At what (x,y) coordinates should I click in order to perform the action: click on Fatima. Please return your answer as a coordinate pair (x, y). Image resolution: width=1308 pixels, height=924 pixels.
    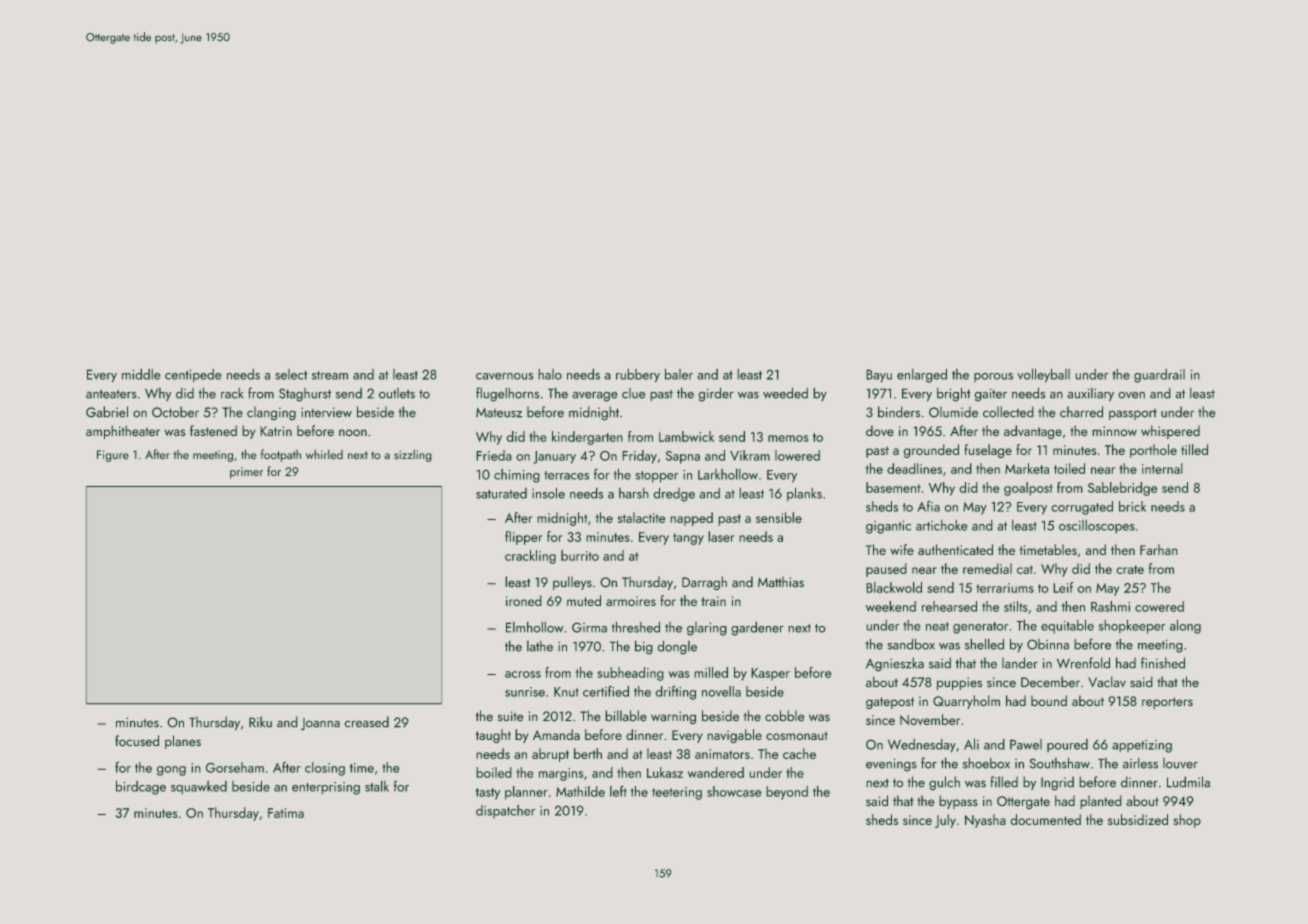
    Looking at the image, I should click on (286, 813).
